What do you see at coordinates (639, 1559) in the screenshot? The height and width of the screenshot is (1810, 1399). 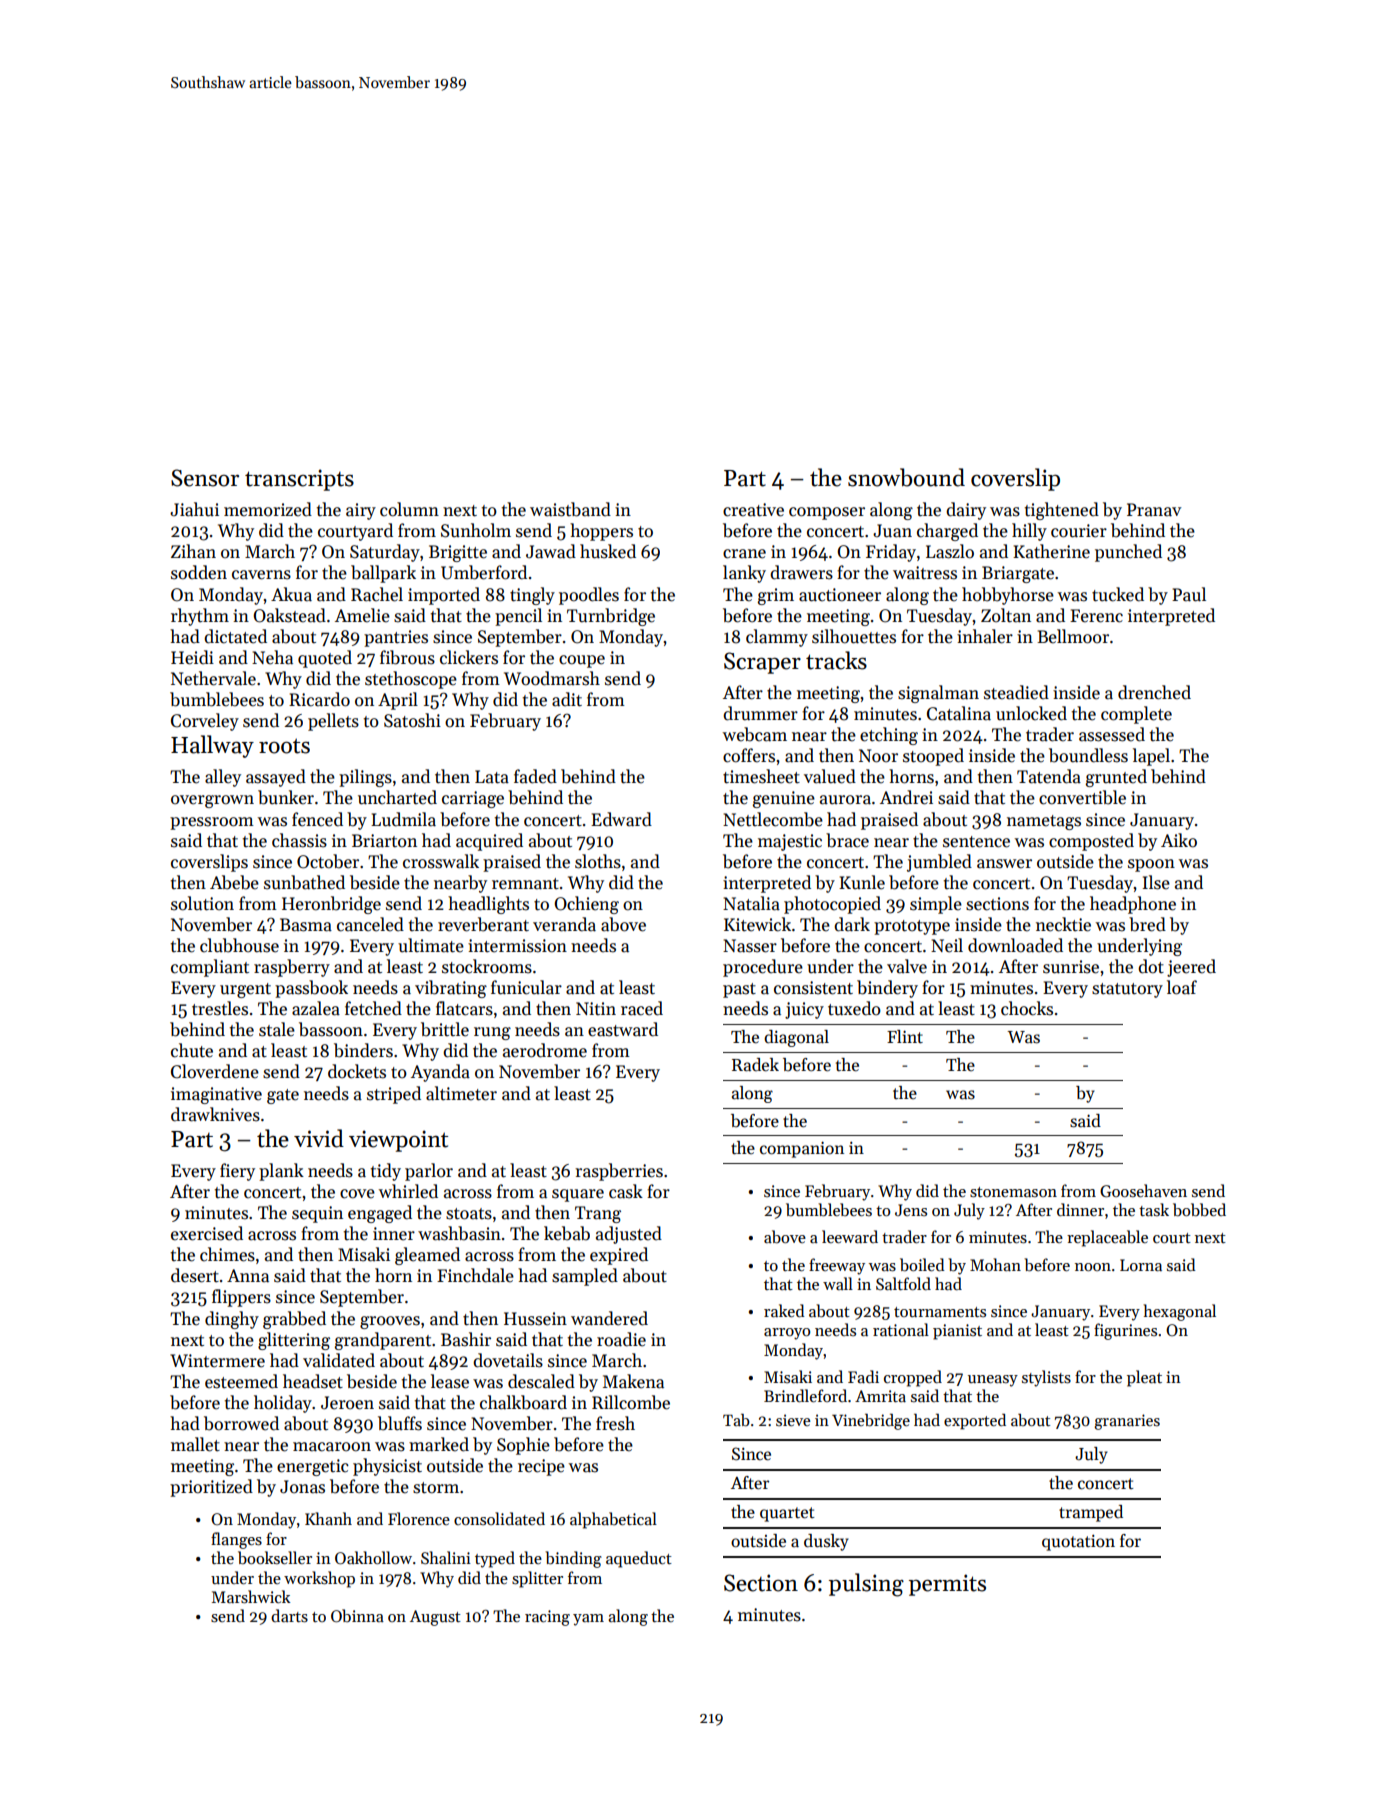 I see `aqueduct` at bounding box center [639, 1559].
